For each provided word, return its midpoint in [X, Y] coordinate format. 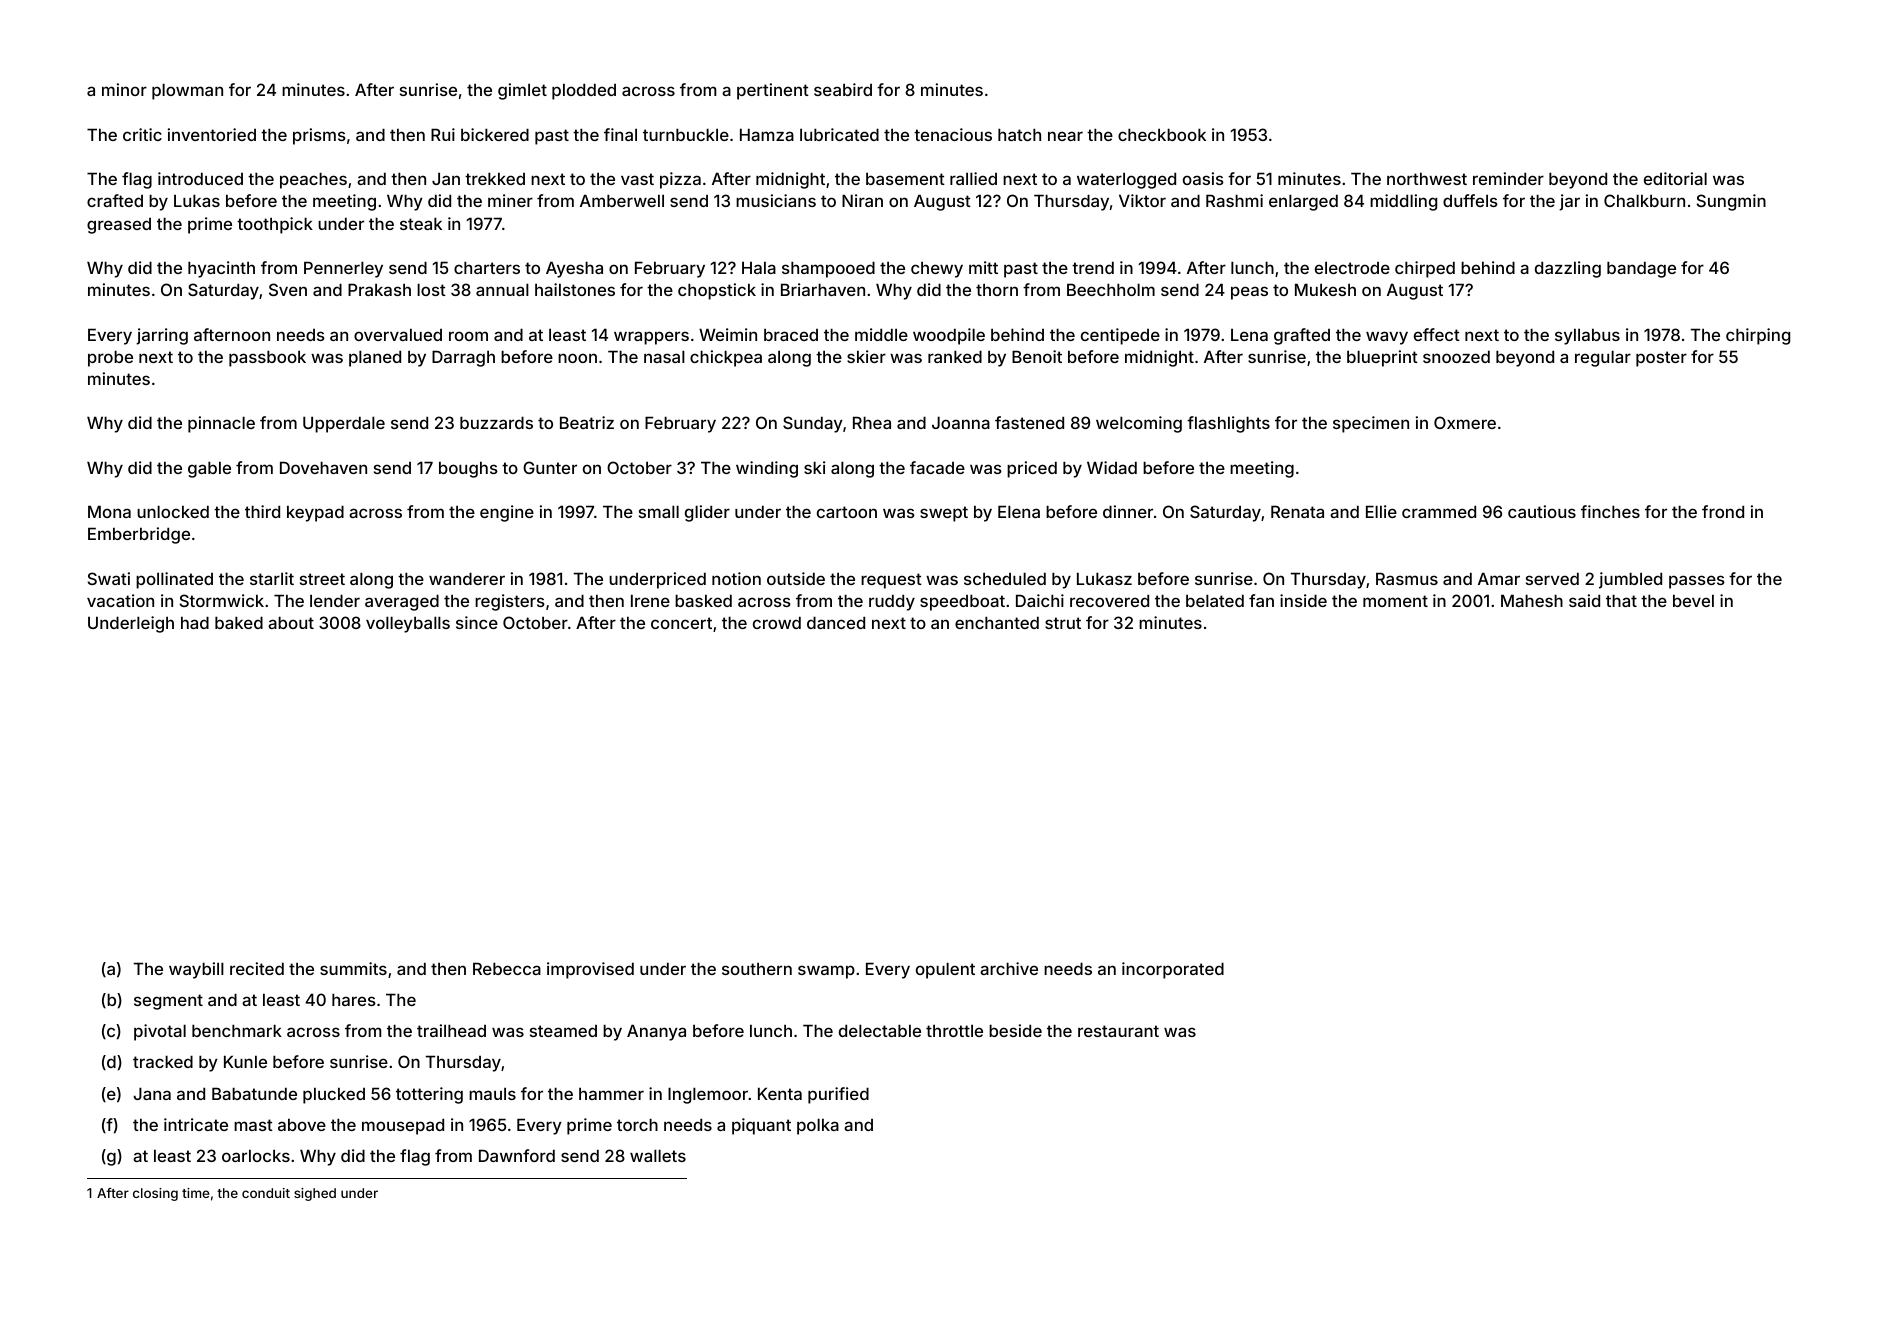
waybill [196, 970]
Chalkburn [1644, 200]
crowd [777, 622]
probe [110, 358]
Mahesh [1532, 600]
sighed [315, 1194]
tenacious [953, 134]
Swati [109, 578]
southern [757, 968]
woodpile [949, 336]
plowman [187, 91]
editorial [1675, 178]
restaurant [1118, 1031]
